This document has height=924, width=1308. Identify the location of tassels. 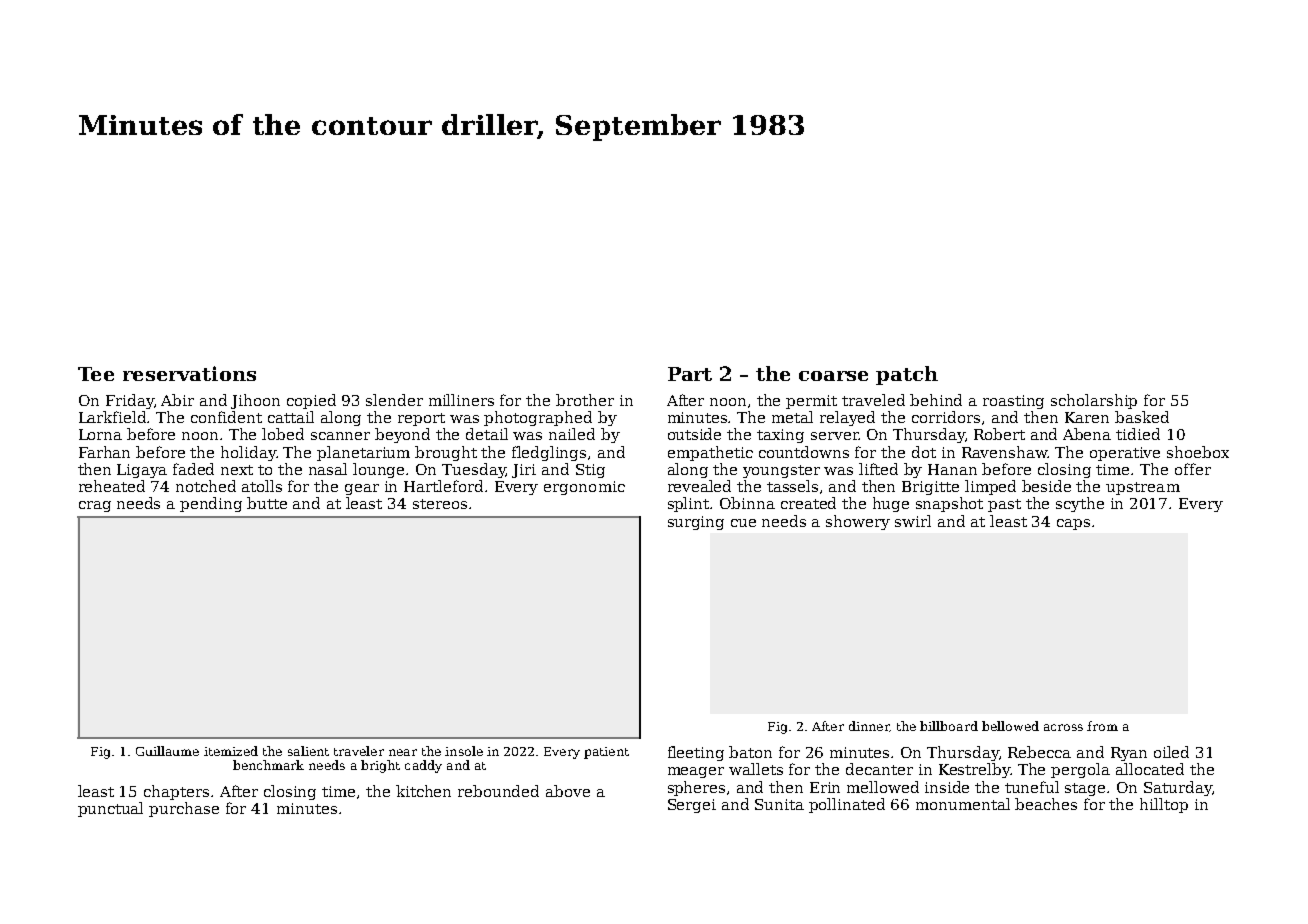
(792, 486).
